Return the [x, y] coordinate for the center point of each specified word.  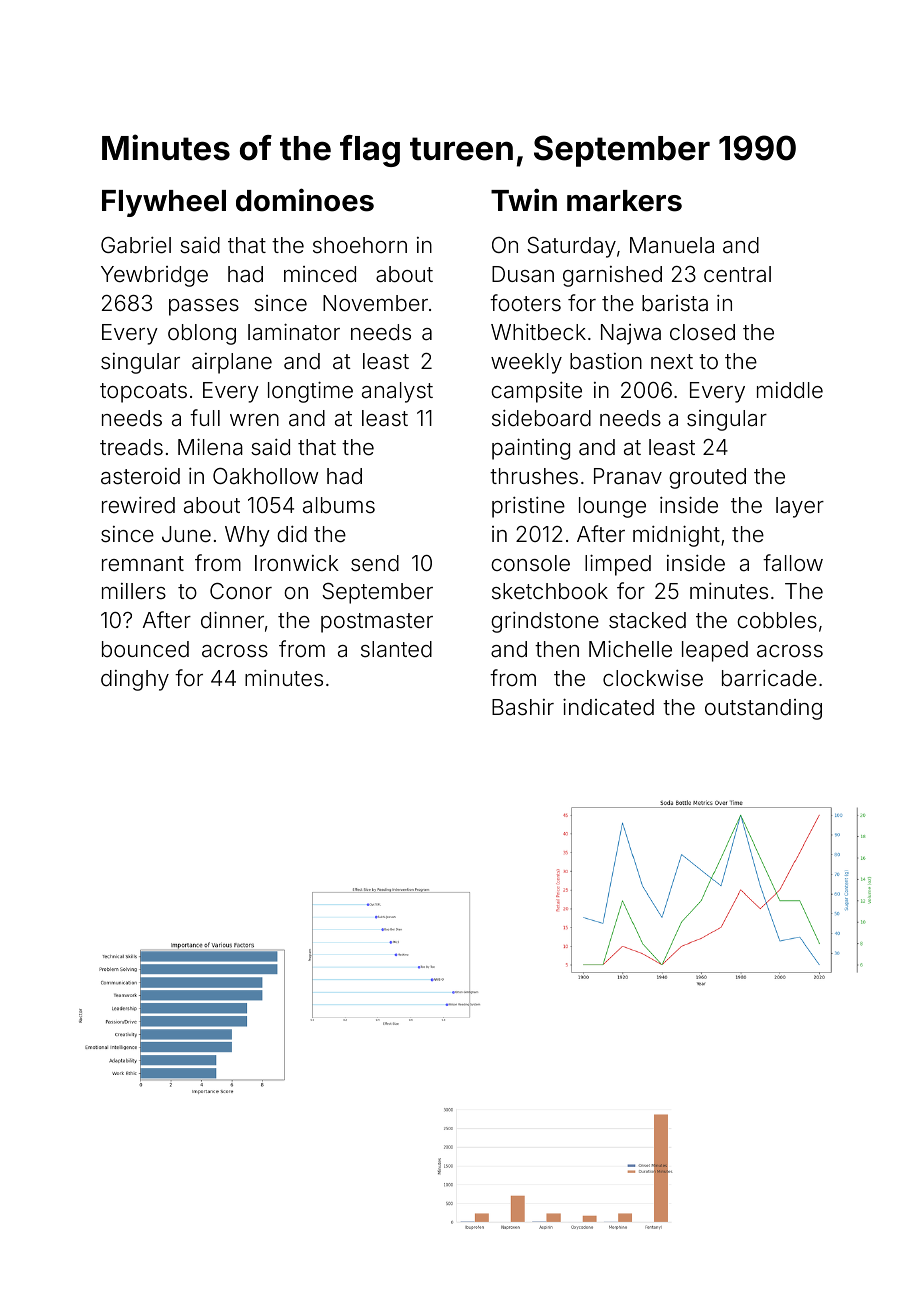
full [205, 417]
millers [134, 591]
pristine [528, 507]
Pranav [628, 476]
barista [675, 303]
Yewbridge [154, 276]
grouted [707, 478]
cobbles [777, 620]
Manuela [672, 245]
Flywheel [164, 203]
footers [525, 303]
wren [254, 420]
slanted [396, 649]
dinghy [135, 680]
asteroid [140, 476]
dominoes [305, 200]
